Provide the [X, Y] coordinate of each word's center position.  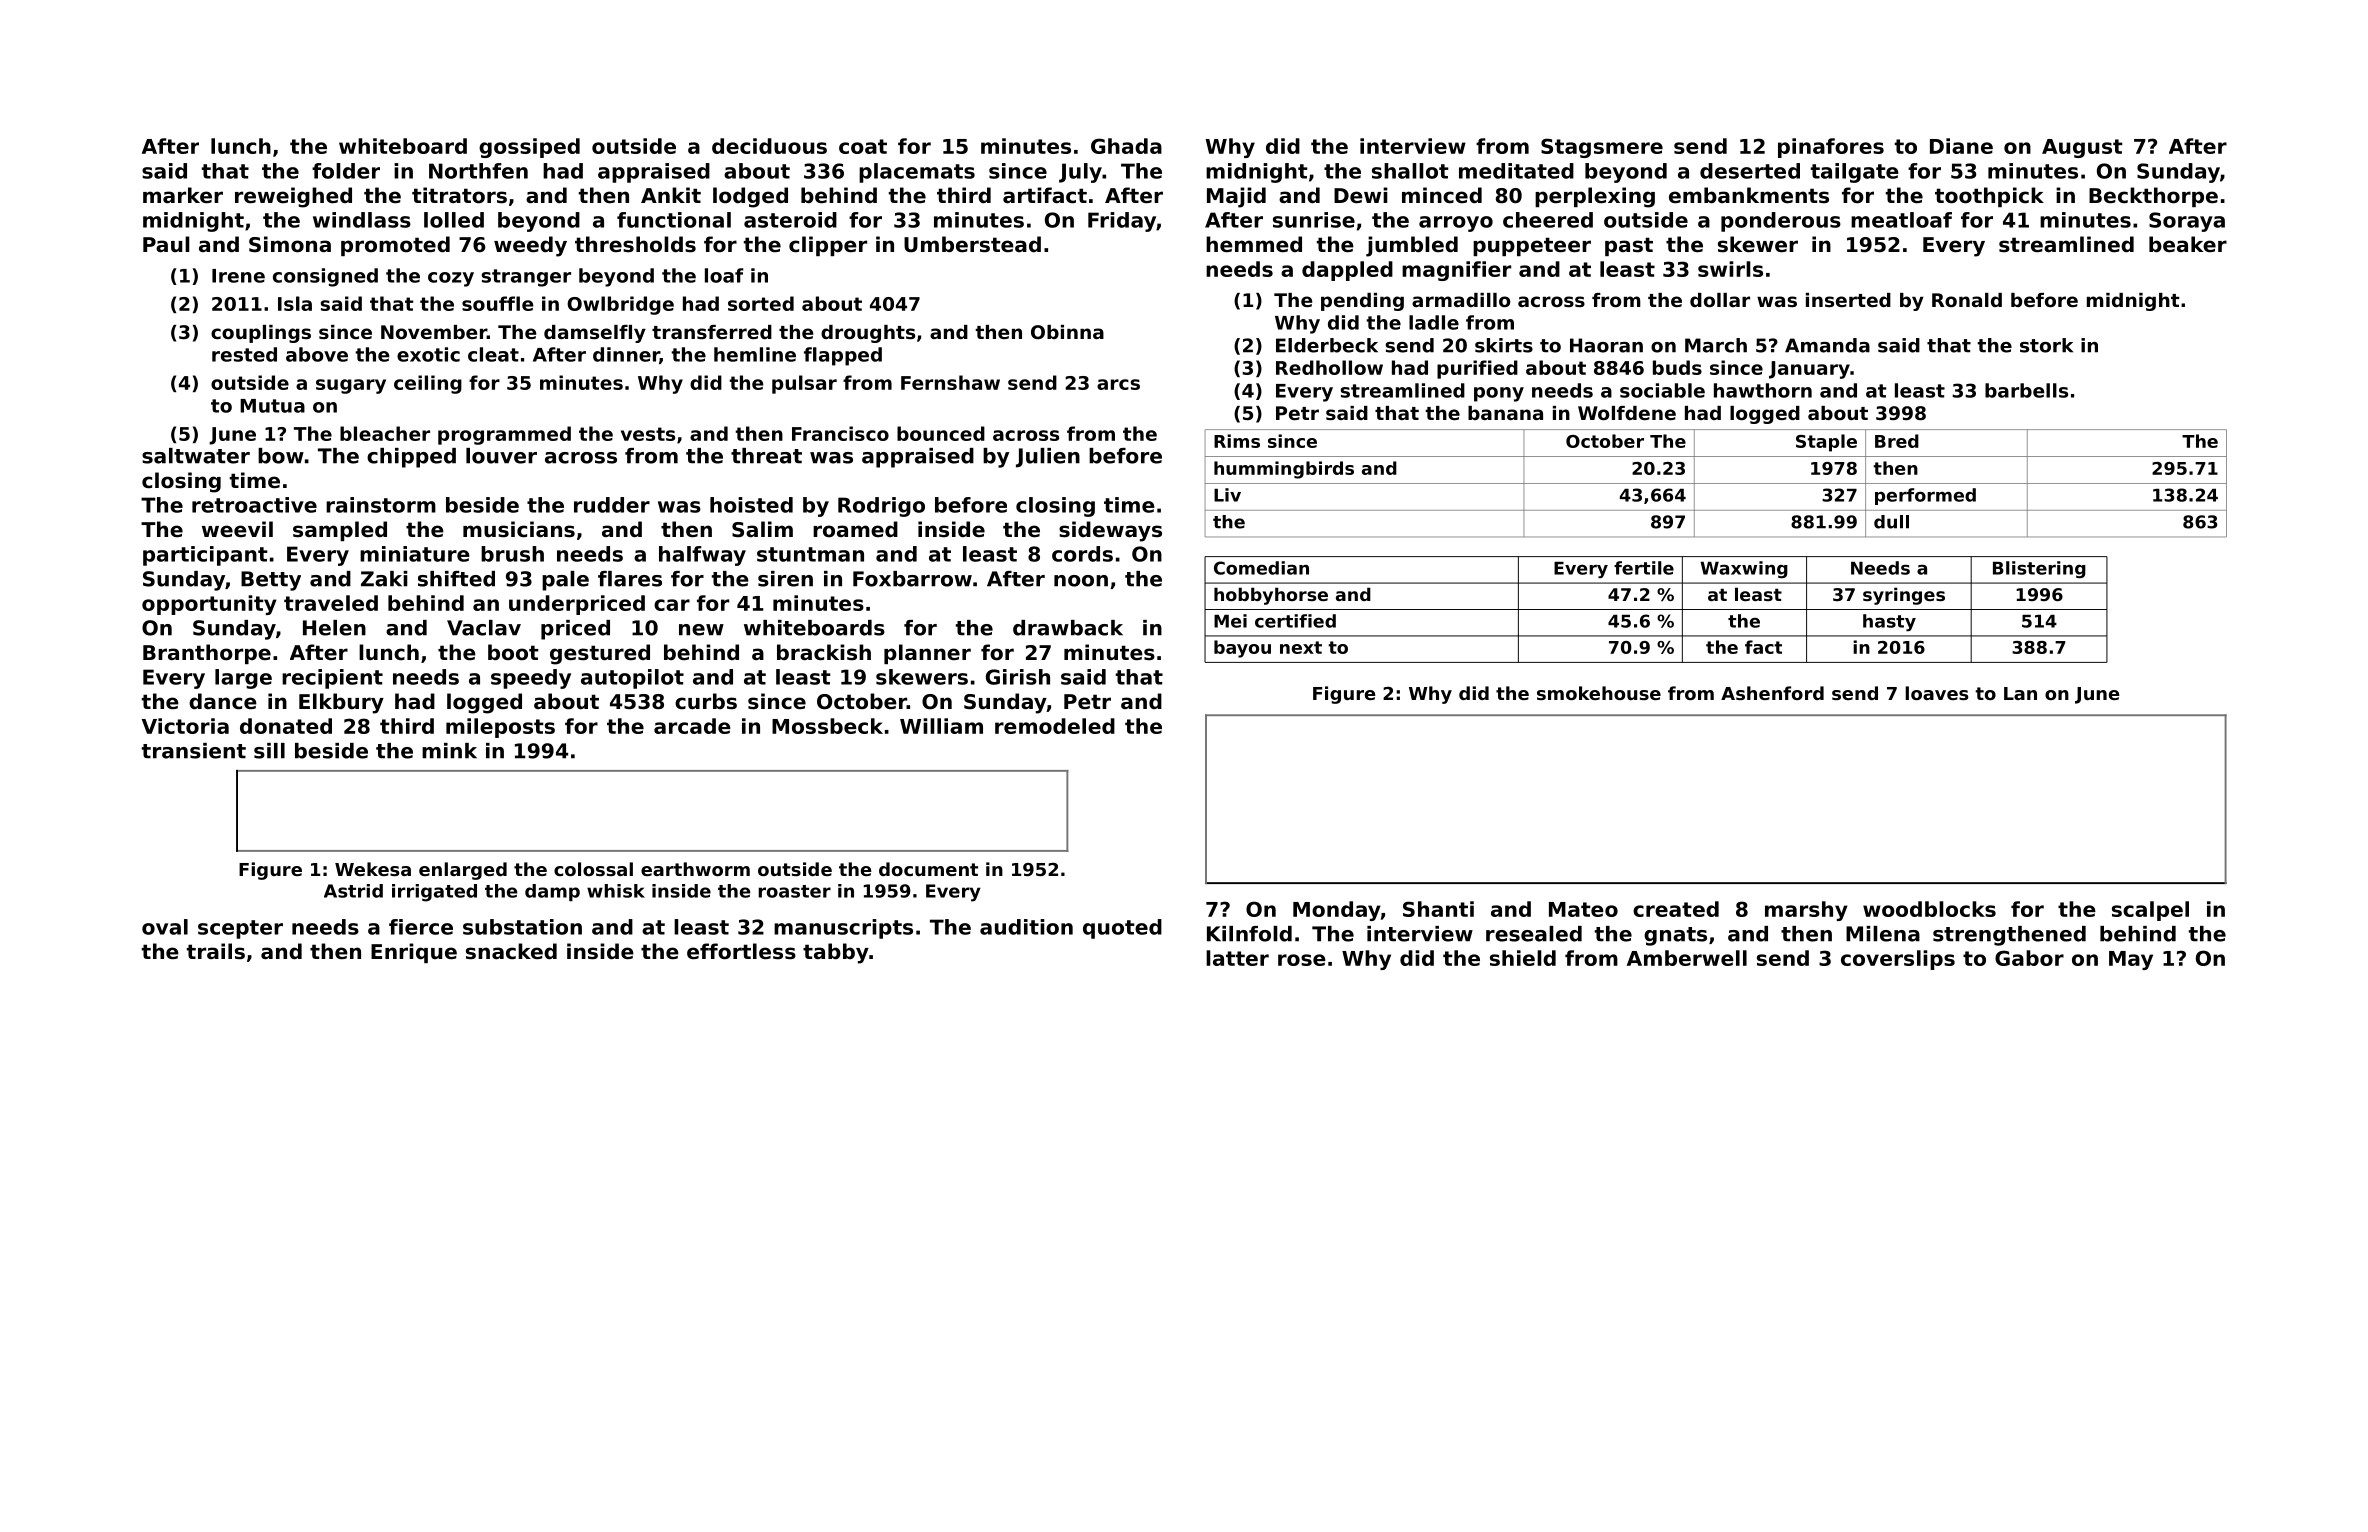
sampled [340, 531]
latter [1237, 958]
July [1080, 173]
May [2131, 960]
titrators [459, 195]
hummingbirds [1284, 470]
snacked [511, 951]
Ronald [1967, 300]
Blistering [2039, 569]
